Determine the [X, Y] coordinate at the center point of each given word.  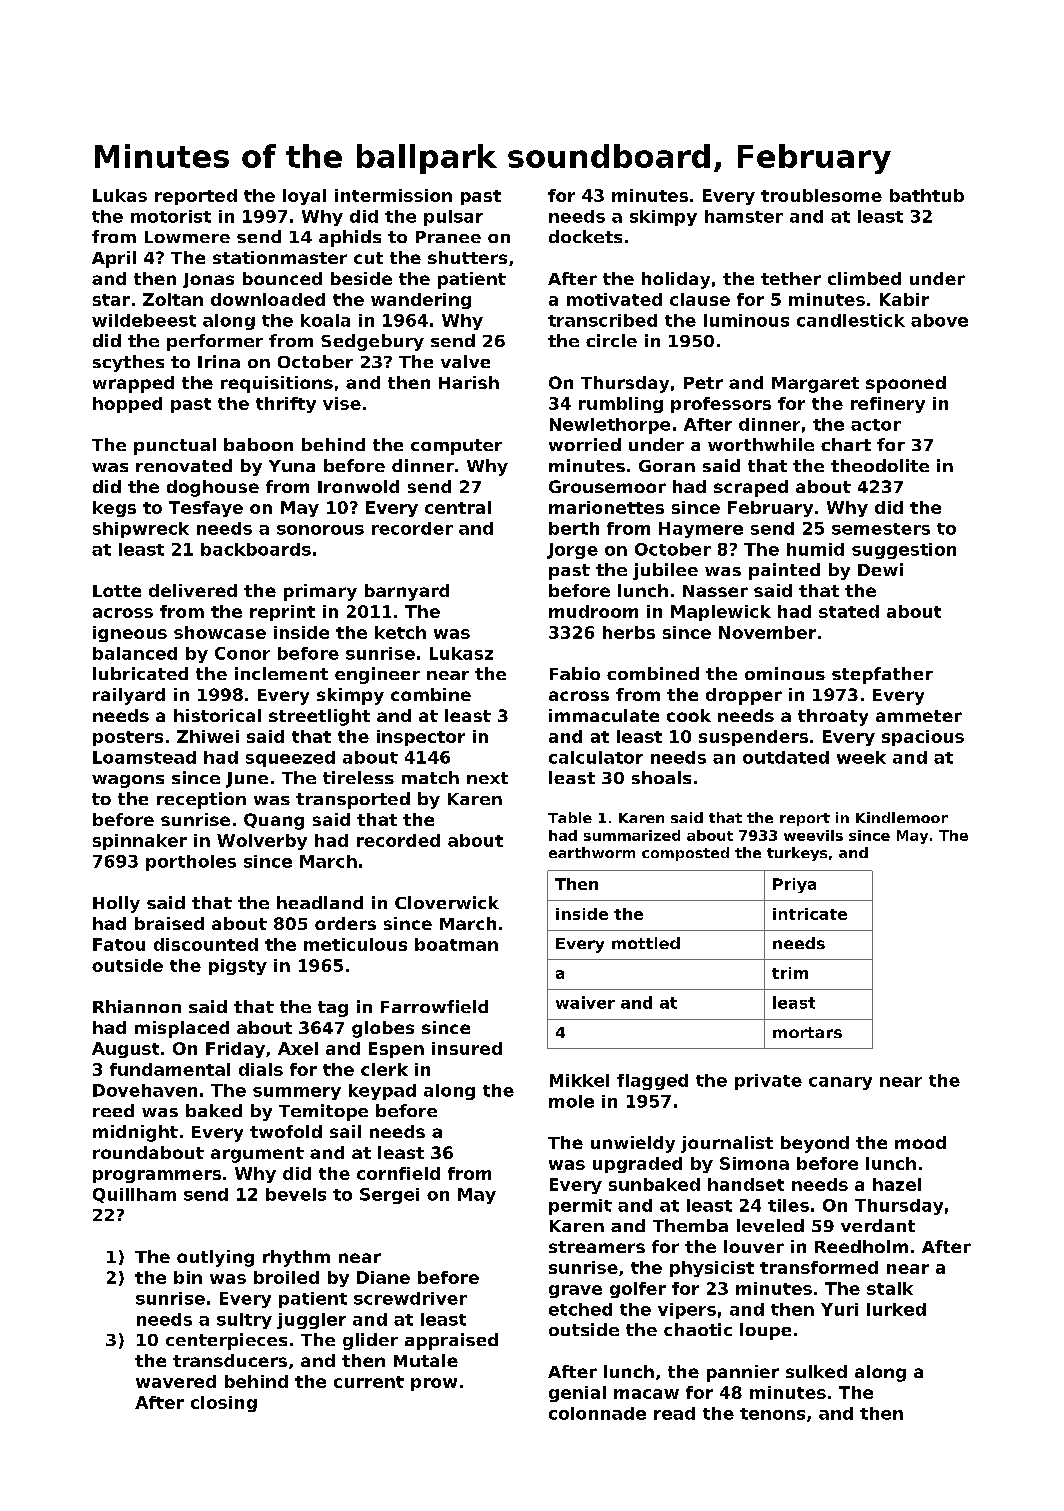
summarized [632, 835]
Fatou [119, 944]
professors [721, 405]
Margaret [815, 385]
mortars [807, 1032]
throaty [833, 717]
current [369, 1382]
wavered [176, 1381]
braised [169, 923]
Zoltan [173, 299]
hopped [127, 405]
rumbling [621, 405]
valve [465, 361]
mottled [646, 943]
